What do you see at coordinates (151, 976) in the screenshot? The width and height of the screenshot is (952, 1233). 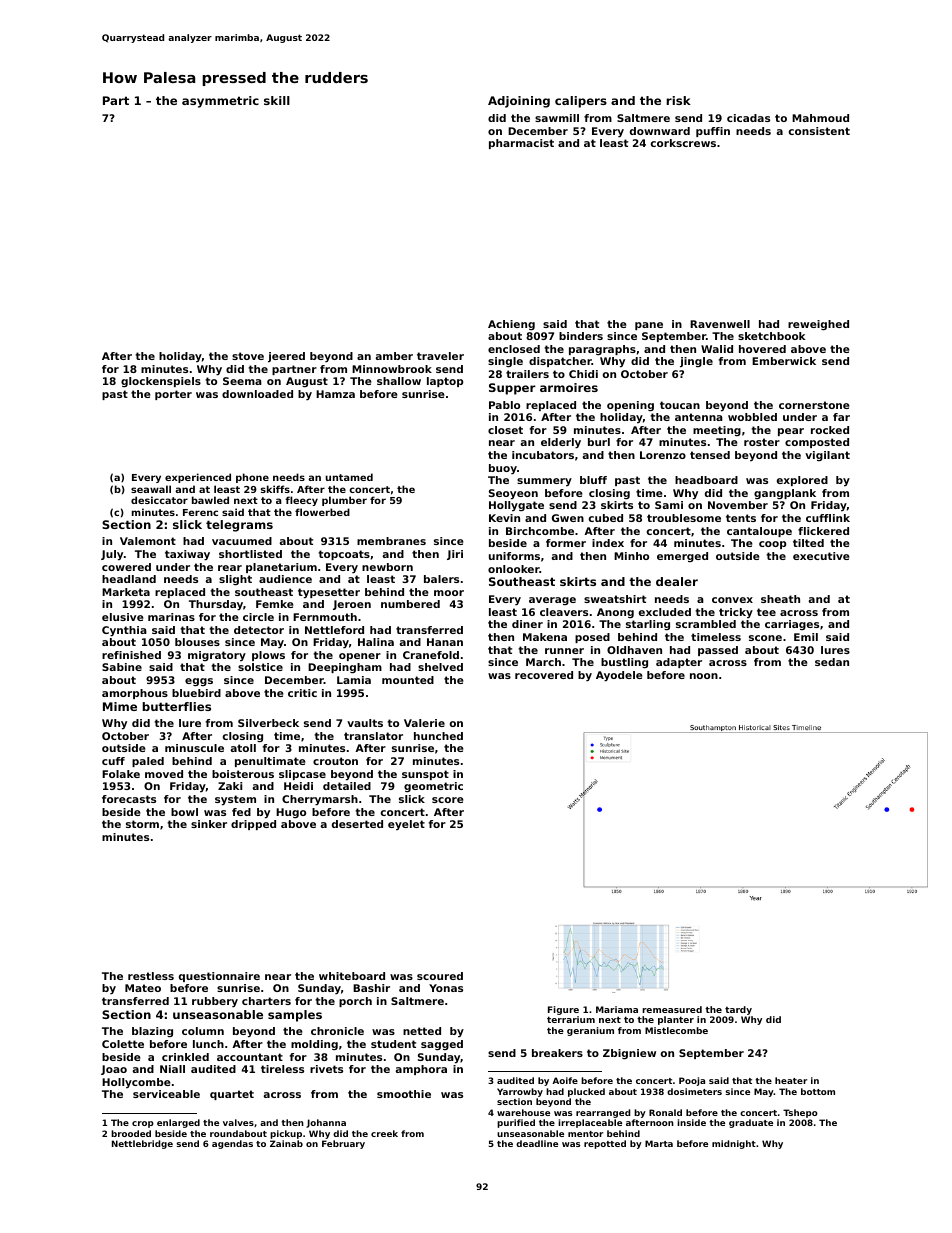 I see `restless` at bounding box center [151, 976].
